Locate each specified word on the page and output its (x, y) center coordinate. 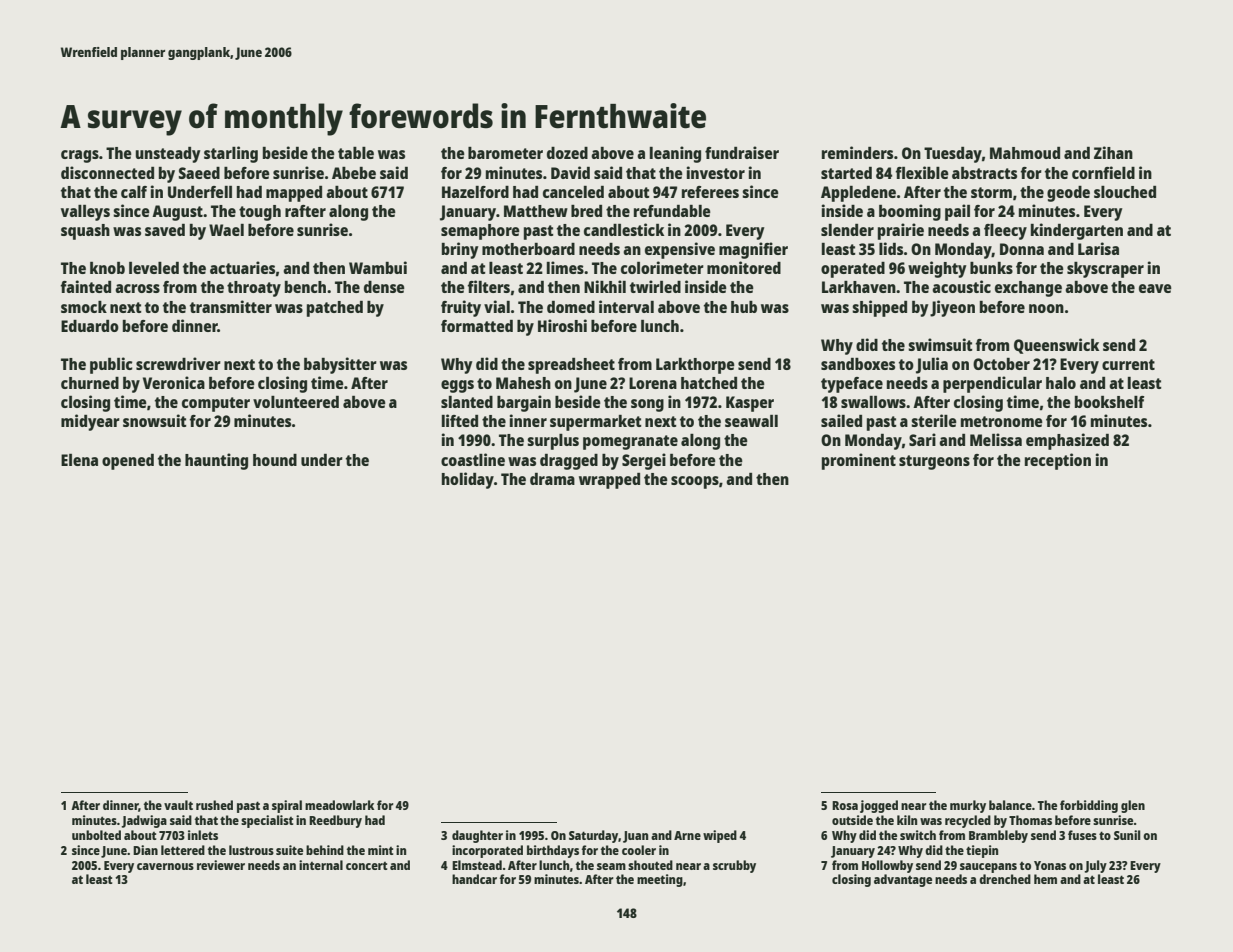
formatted (477, 326)
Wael (226, 230)
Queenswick (1056, 346)
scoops (695, 482)
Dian (145, 850)
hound (275, 460)
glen (1133, 806)
